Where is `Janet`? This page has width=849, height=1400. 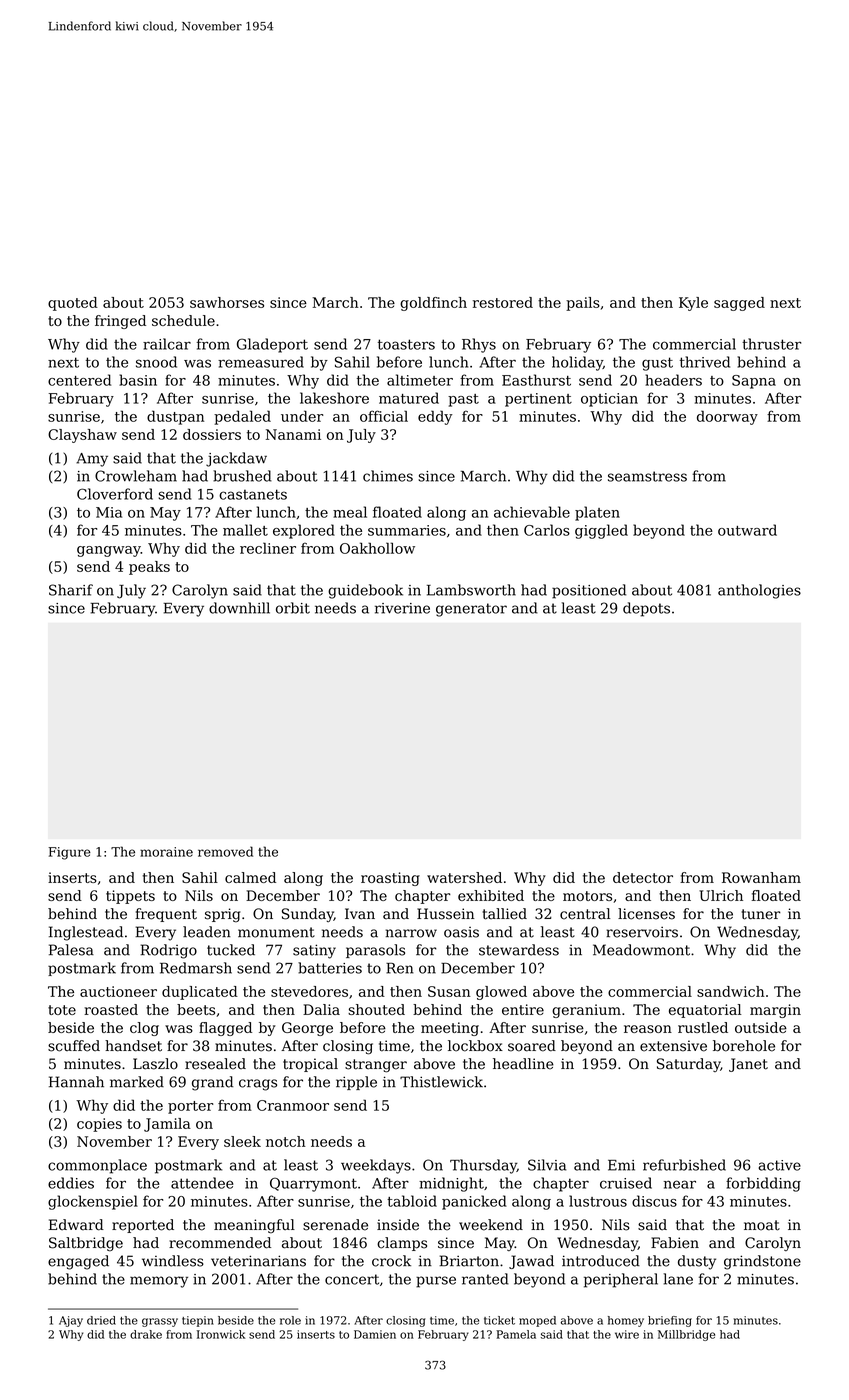
Janet is located at coordinates (748, 1065).
